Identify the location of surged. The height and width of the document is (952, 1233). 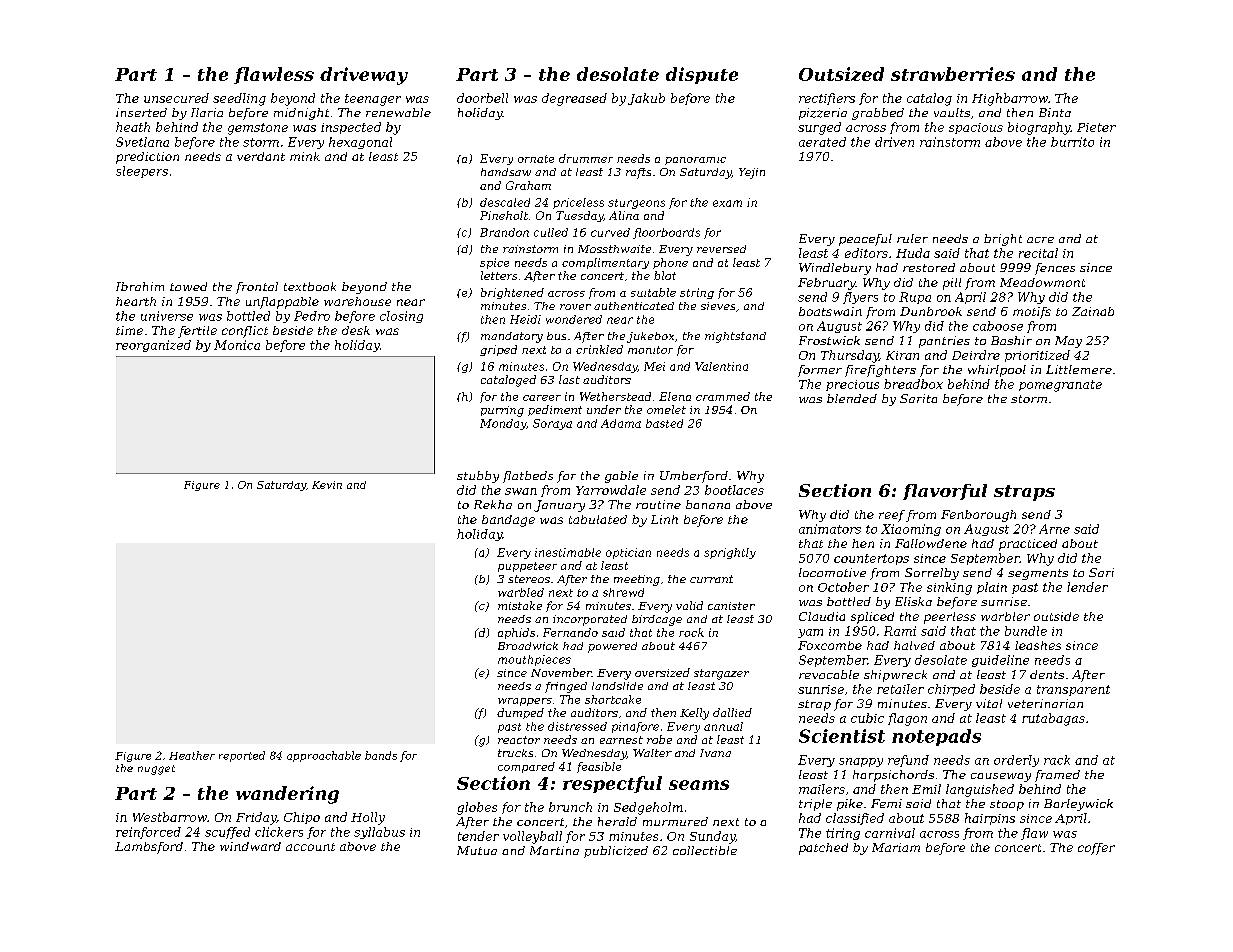
(819, 128).
